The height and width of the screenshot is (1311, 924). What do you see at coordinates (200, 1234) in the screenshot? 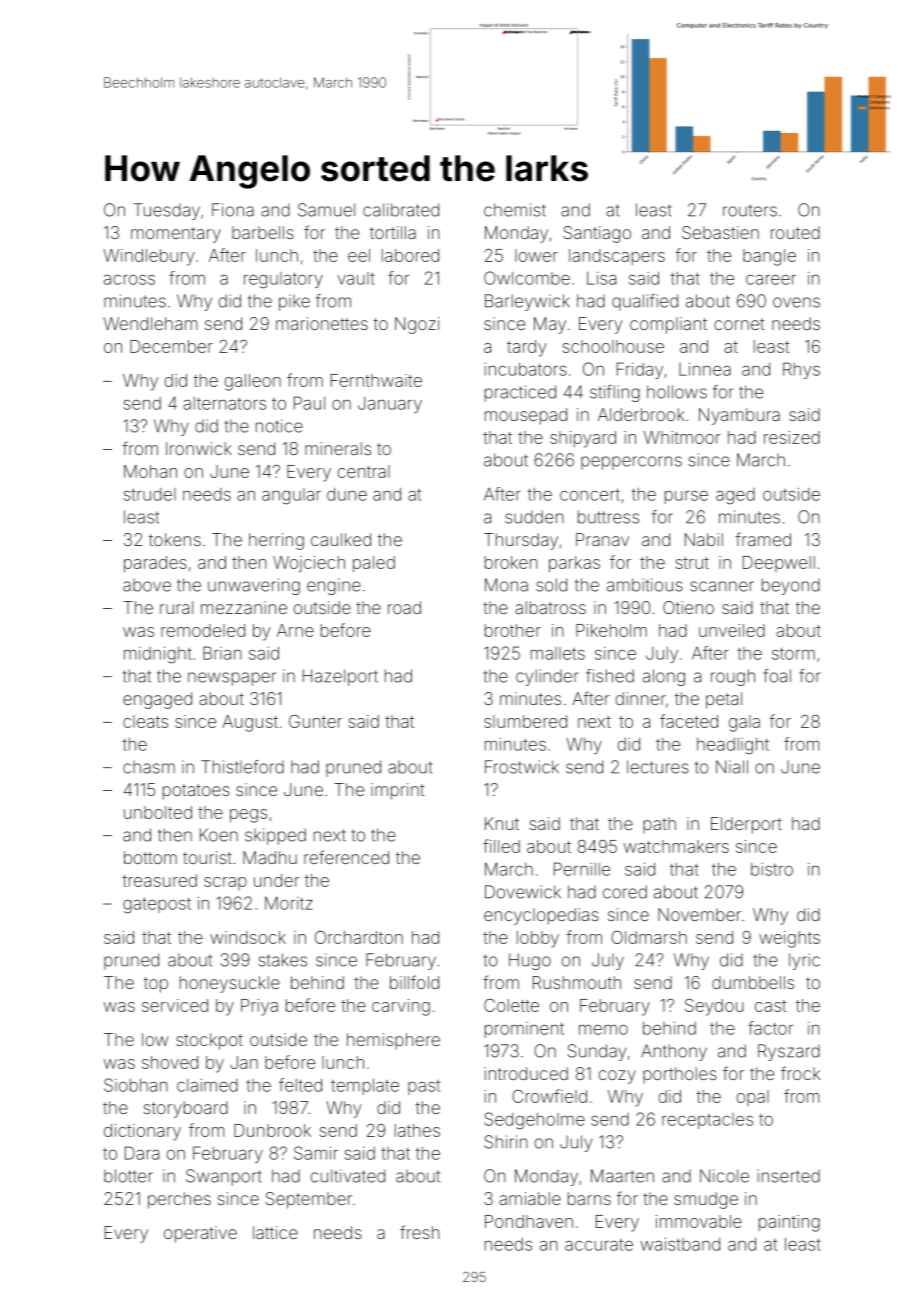
I see `operative` at bounding box center [200, 1234].
